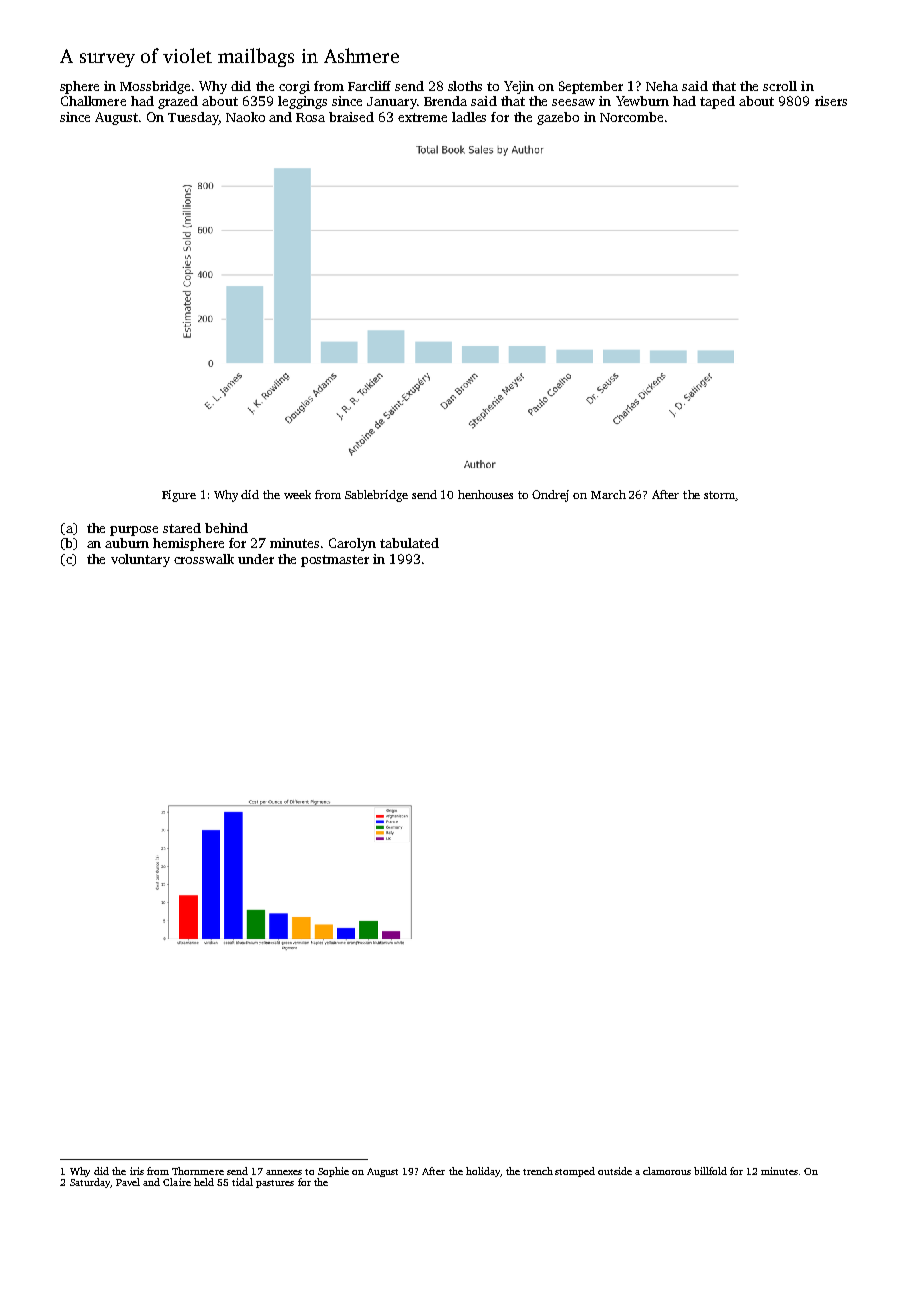  Describe the element at coordinates (719, 495) in the screenshot. I see `storm` at that location.
